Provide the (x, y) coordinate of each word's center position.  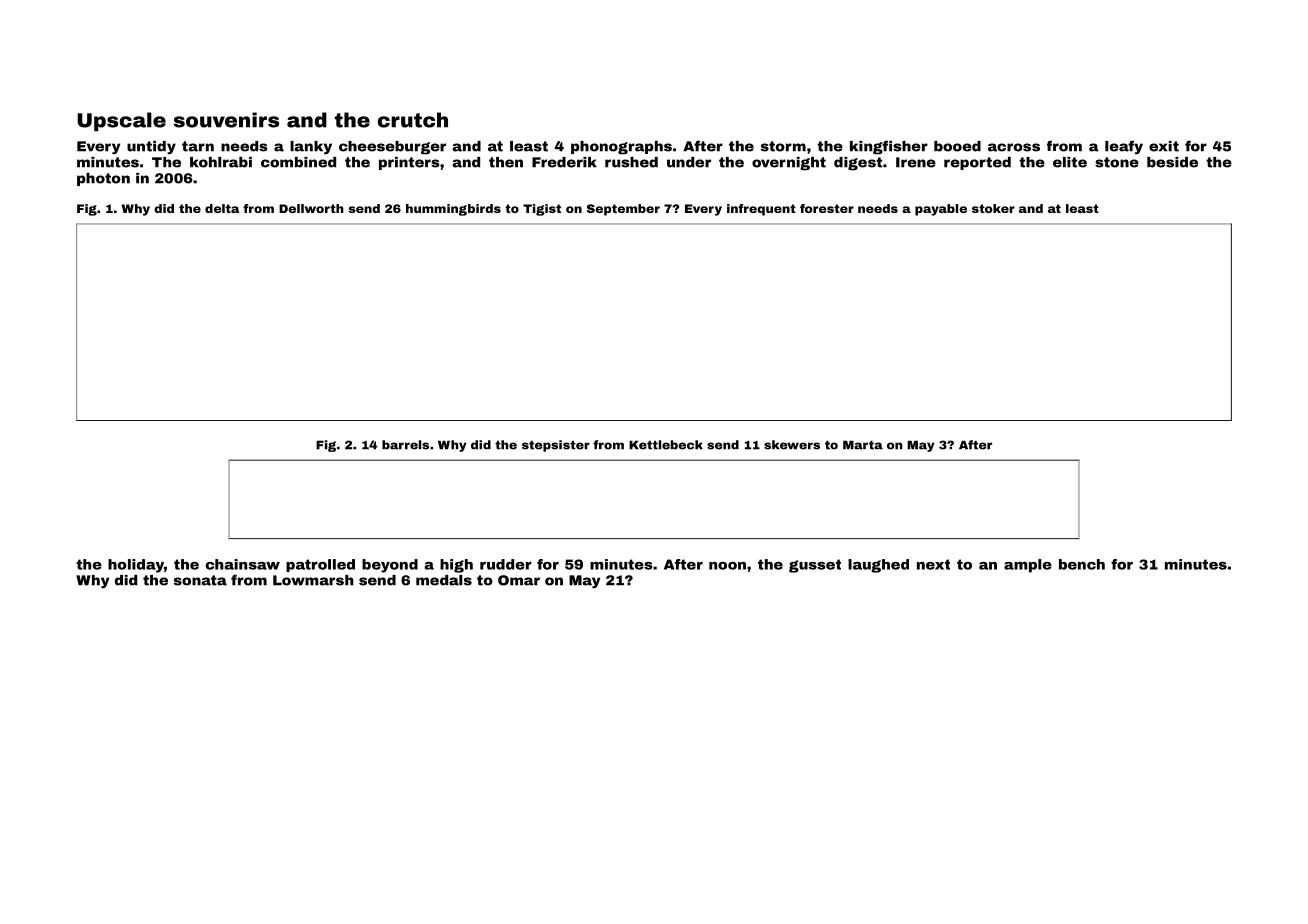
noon (727, 566)
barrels (405, 445)
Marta (863, 445)
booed (957, 146)
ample (1028, 566)
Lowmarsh (313, 580)
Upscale (121, 121)
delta (222, 208)
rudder (506, 564)
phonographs (621, 148)
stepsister (556, 446)
